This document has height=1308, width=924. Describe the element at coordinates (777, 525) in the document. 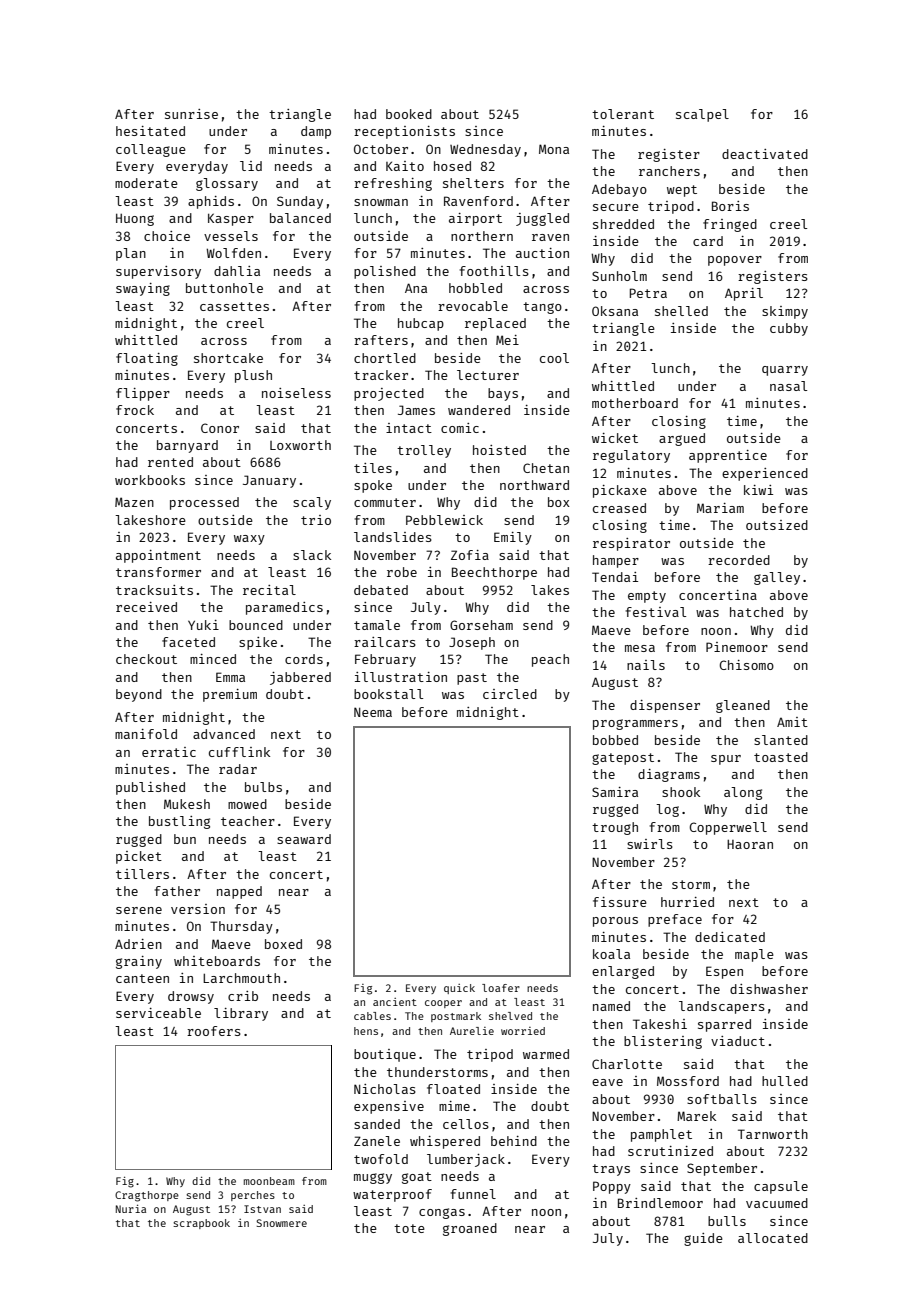

I see `outsized` at that location.
